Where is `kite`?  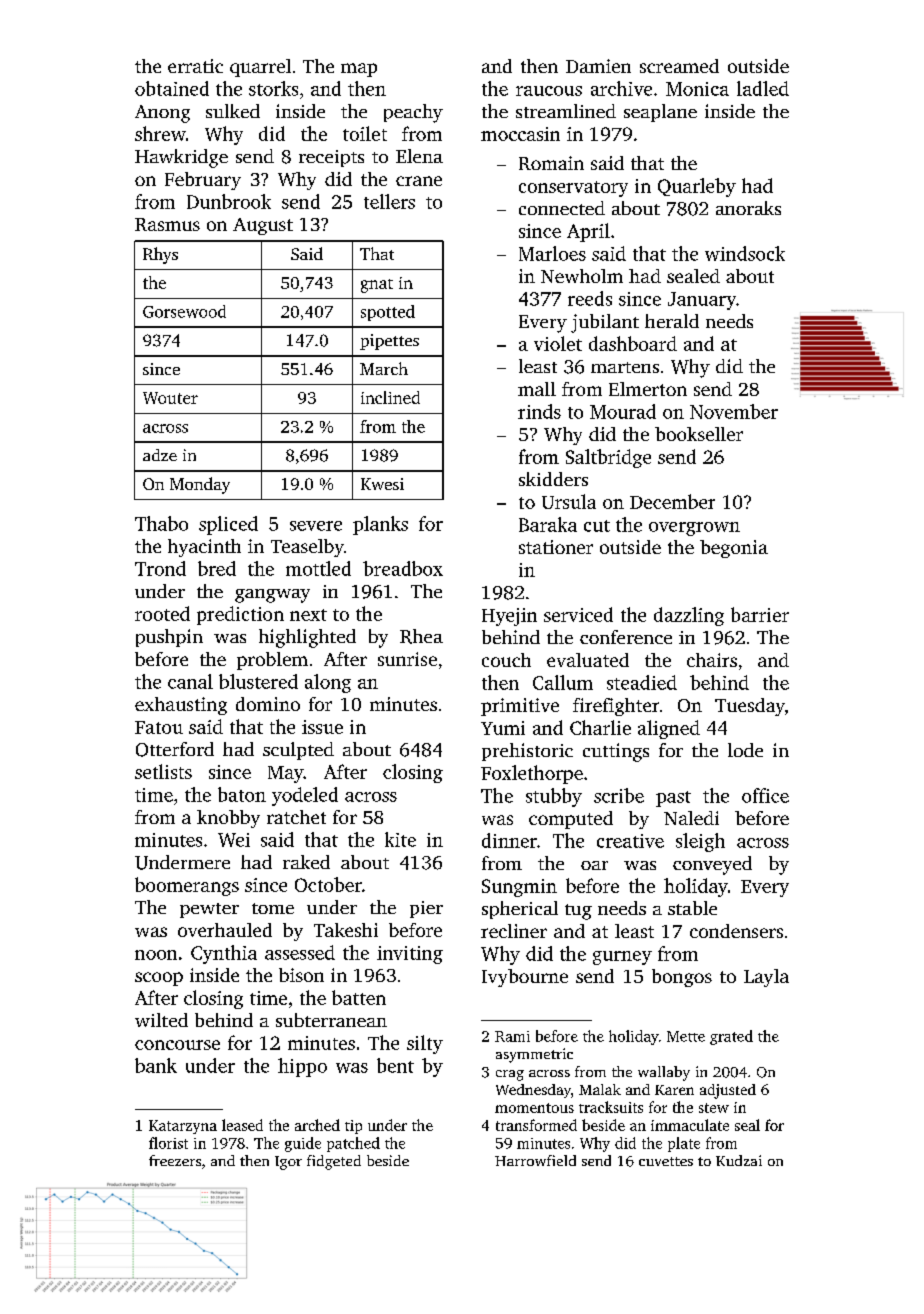 kite is located at coordinates (400, 839).
